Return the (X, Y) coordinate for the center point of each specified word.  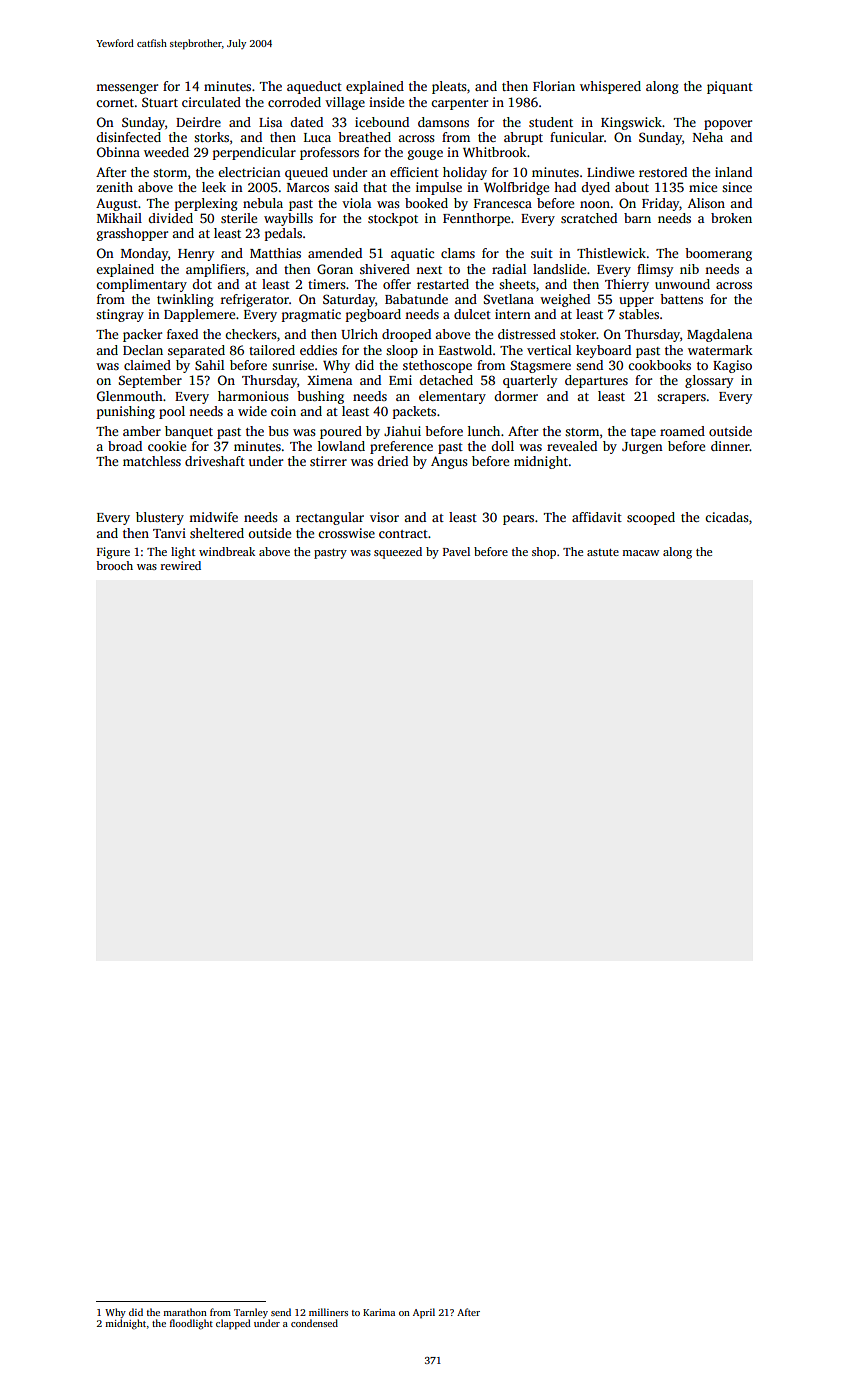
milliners (328, 1312)
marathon (185, 1312)
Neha (708, 137)
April (424, 1313)
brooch (114, 565)
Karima (379, 1312)
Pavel (456, 551)
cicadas (727, 517)
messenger (127, 89)
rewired (181, 565)
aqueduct (314, 87)
